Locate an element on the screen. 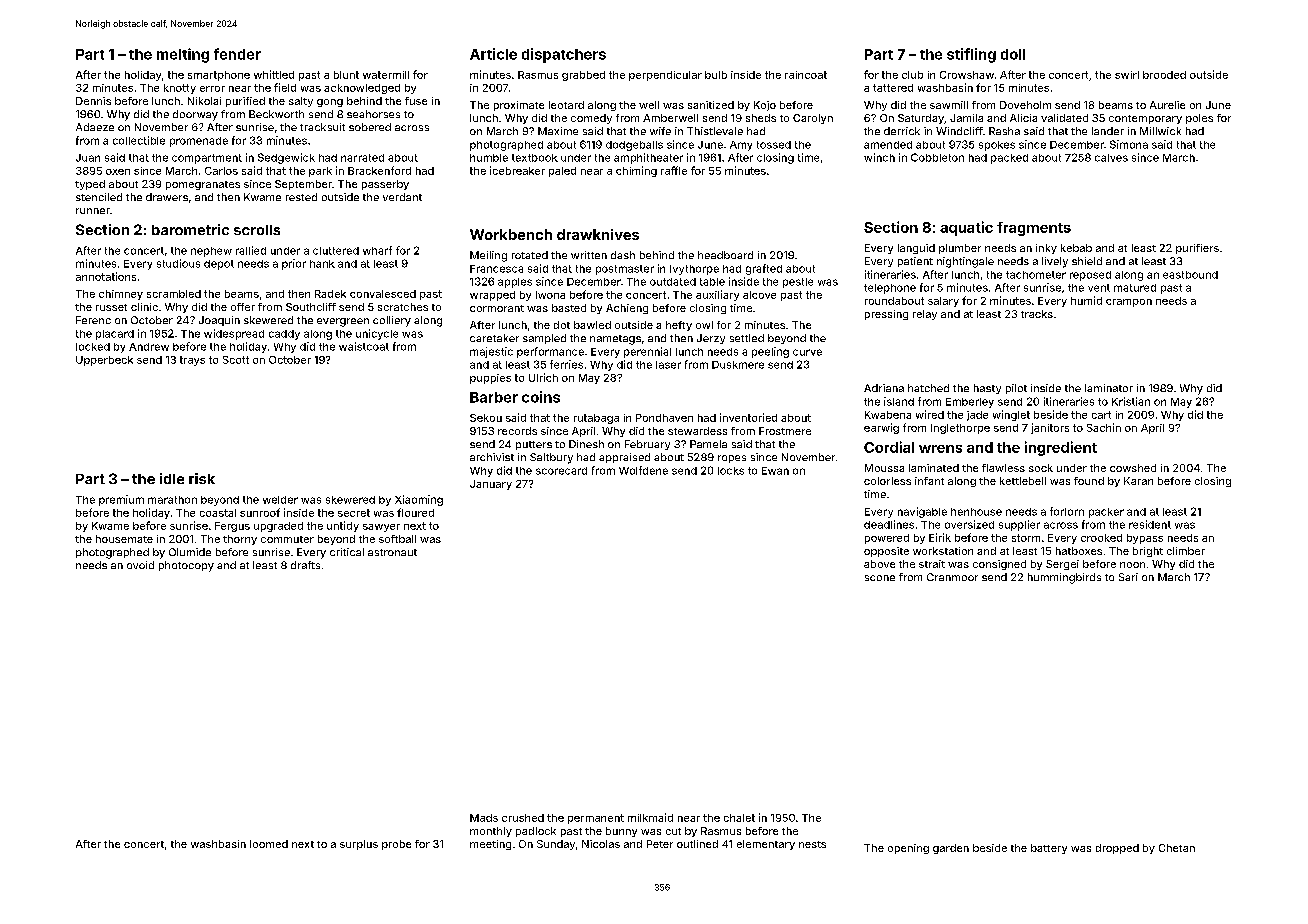 This screenshot has height=924, width=1308. doorway is located at coordinates (195, 115).
